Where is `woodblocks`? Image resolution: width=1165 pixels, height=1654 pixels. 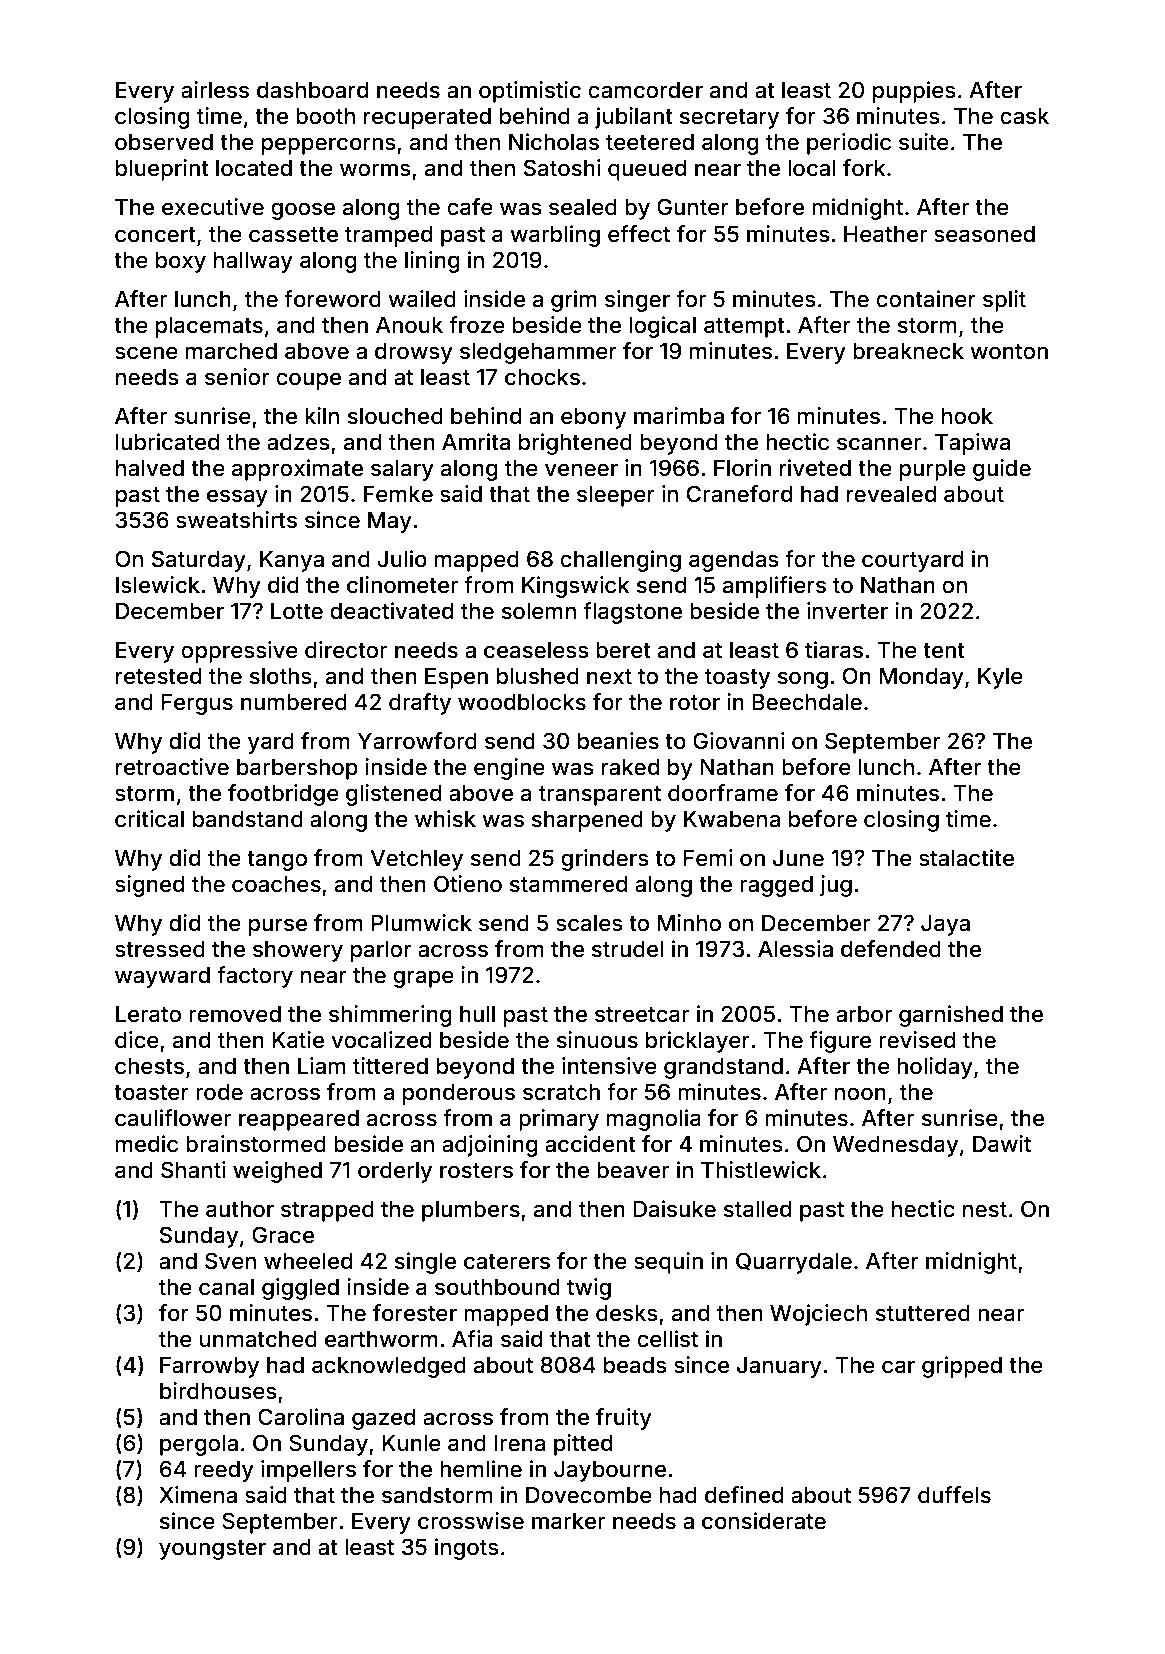 woodblocks is located at coordinates (522, 702).
